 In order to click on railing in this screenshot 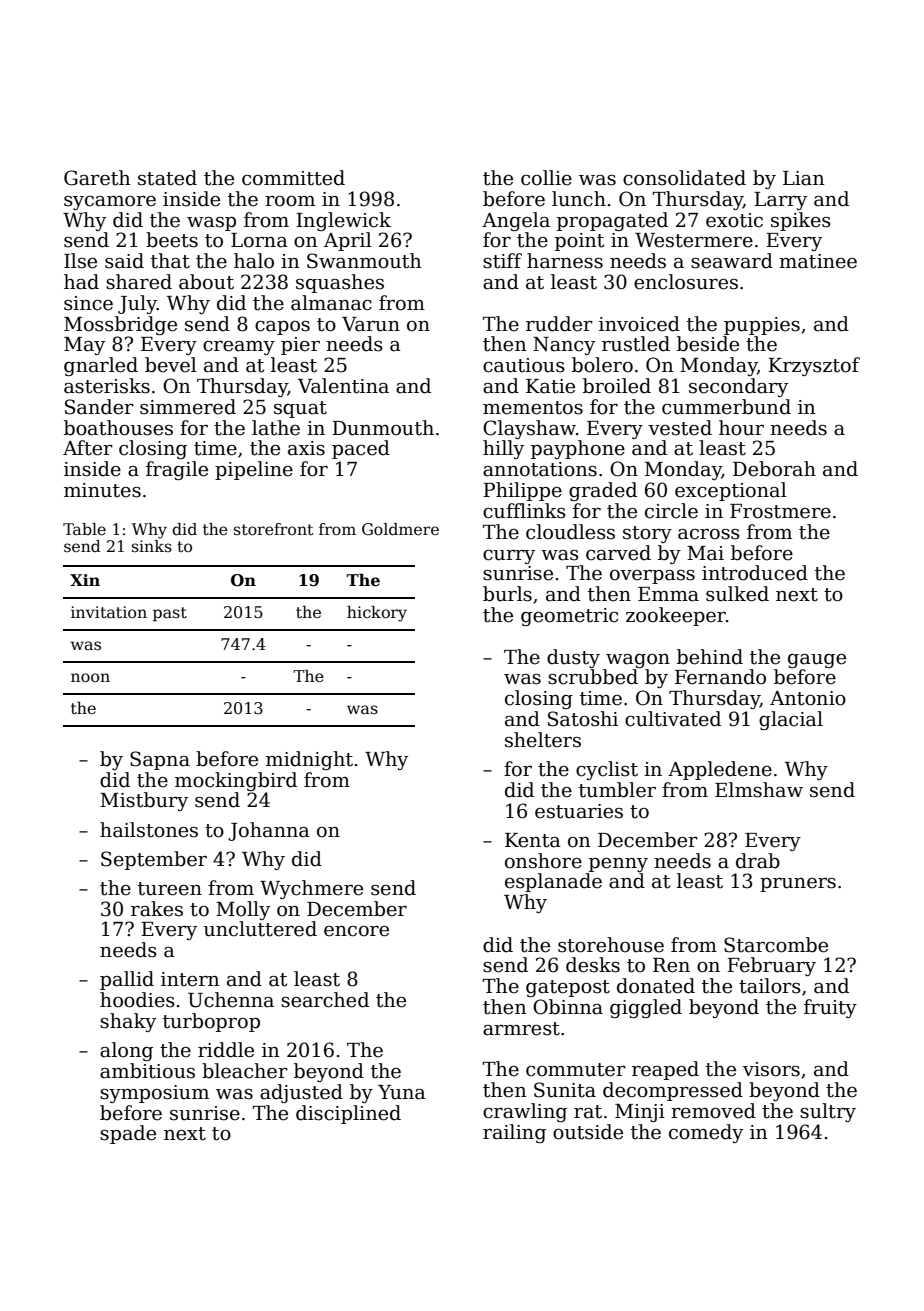, I will do `click(514, 1133)`.
